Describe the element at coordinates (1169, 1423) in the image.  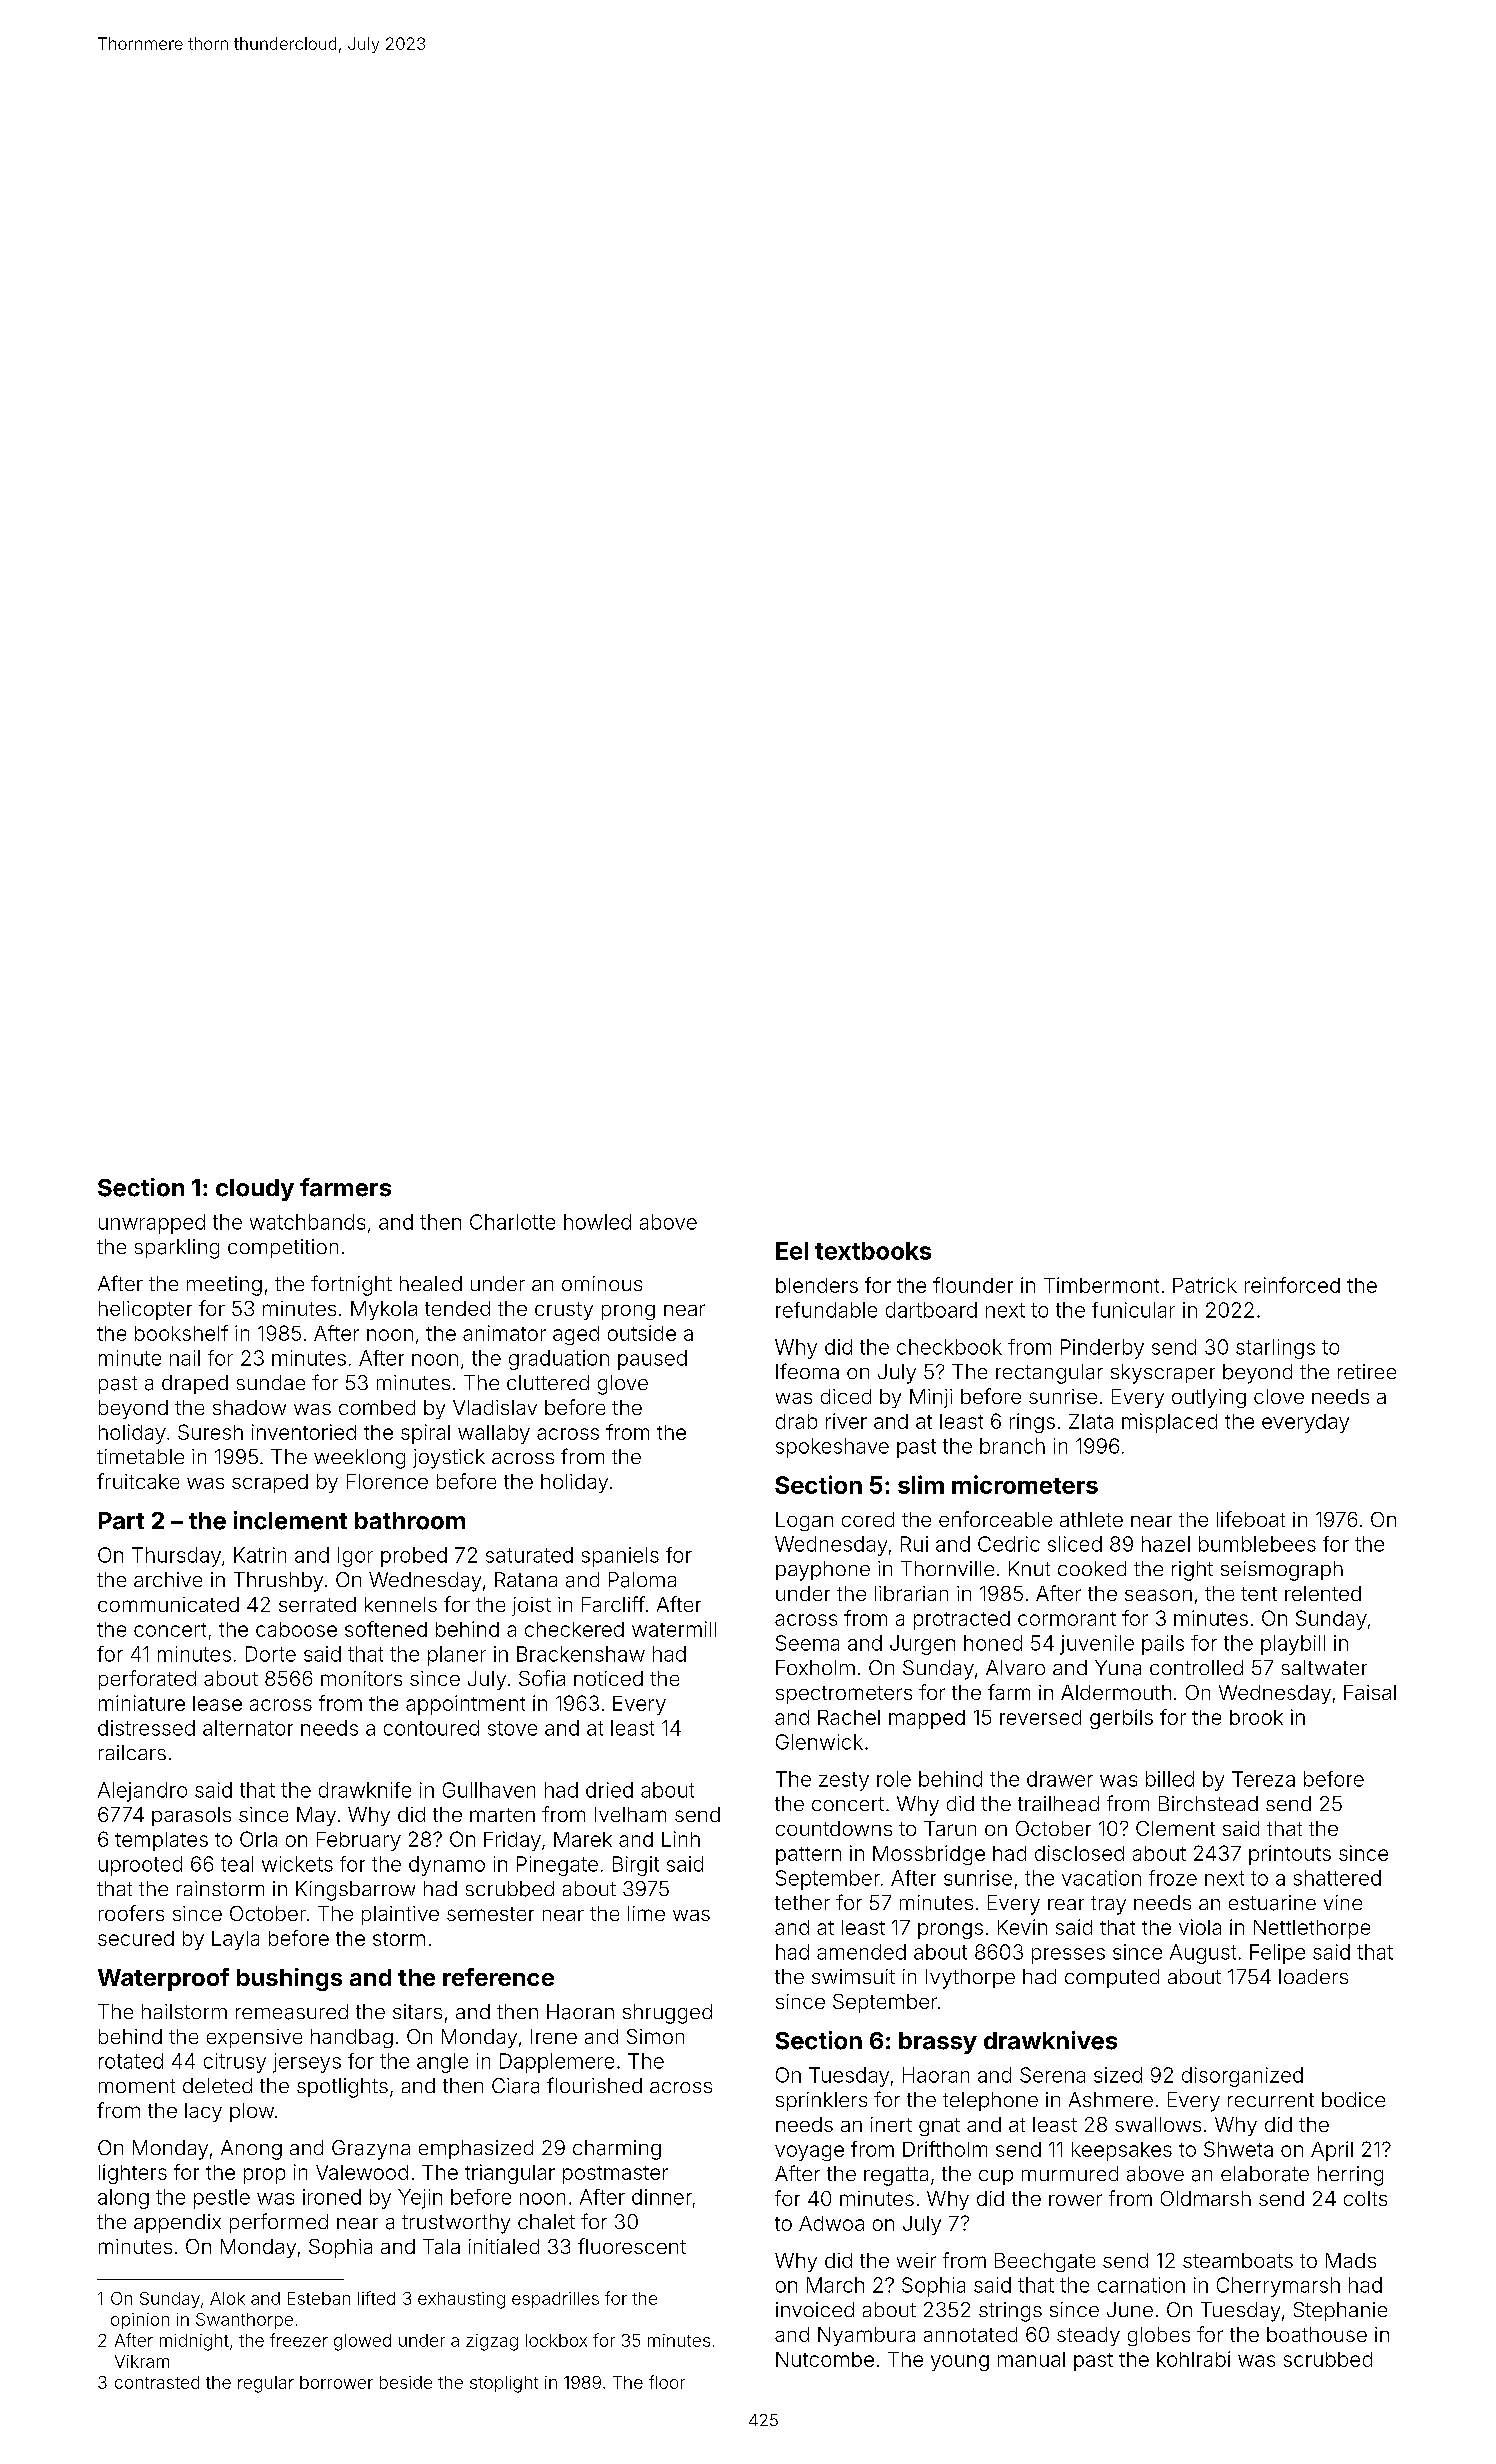
I see `misplaced` at that location.
